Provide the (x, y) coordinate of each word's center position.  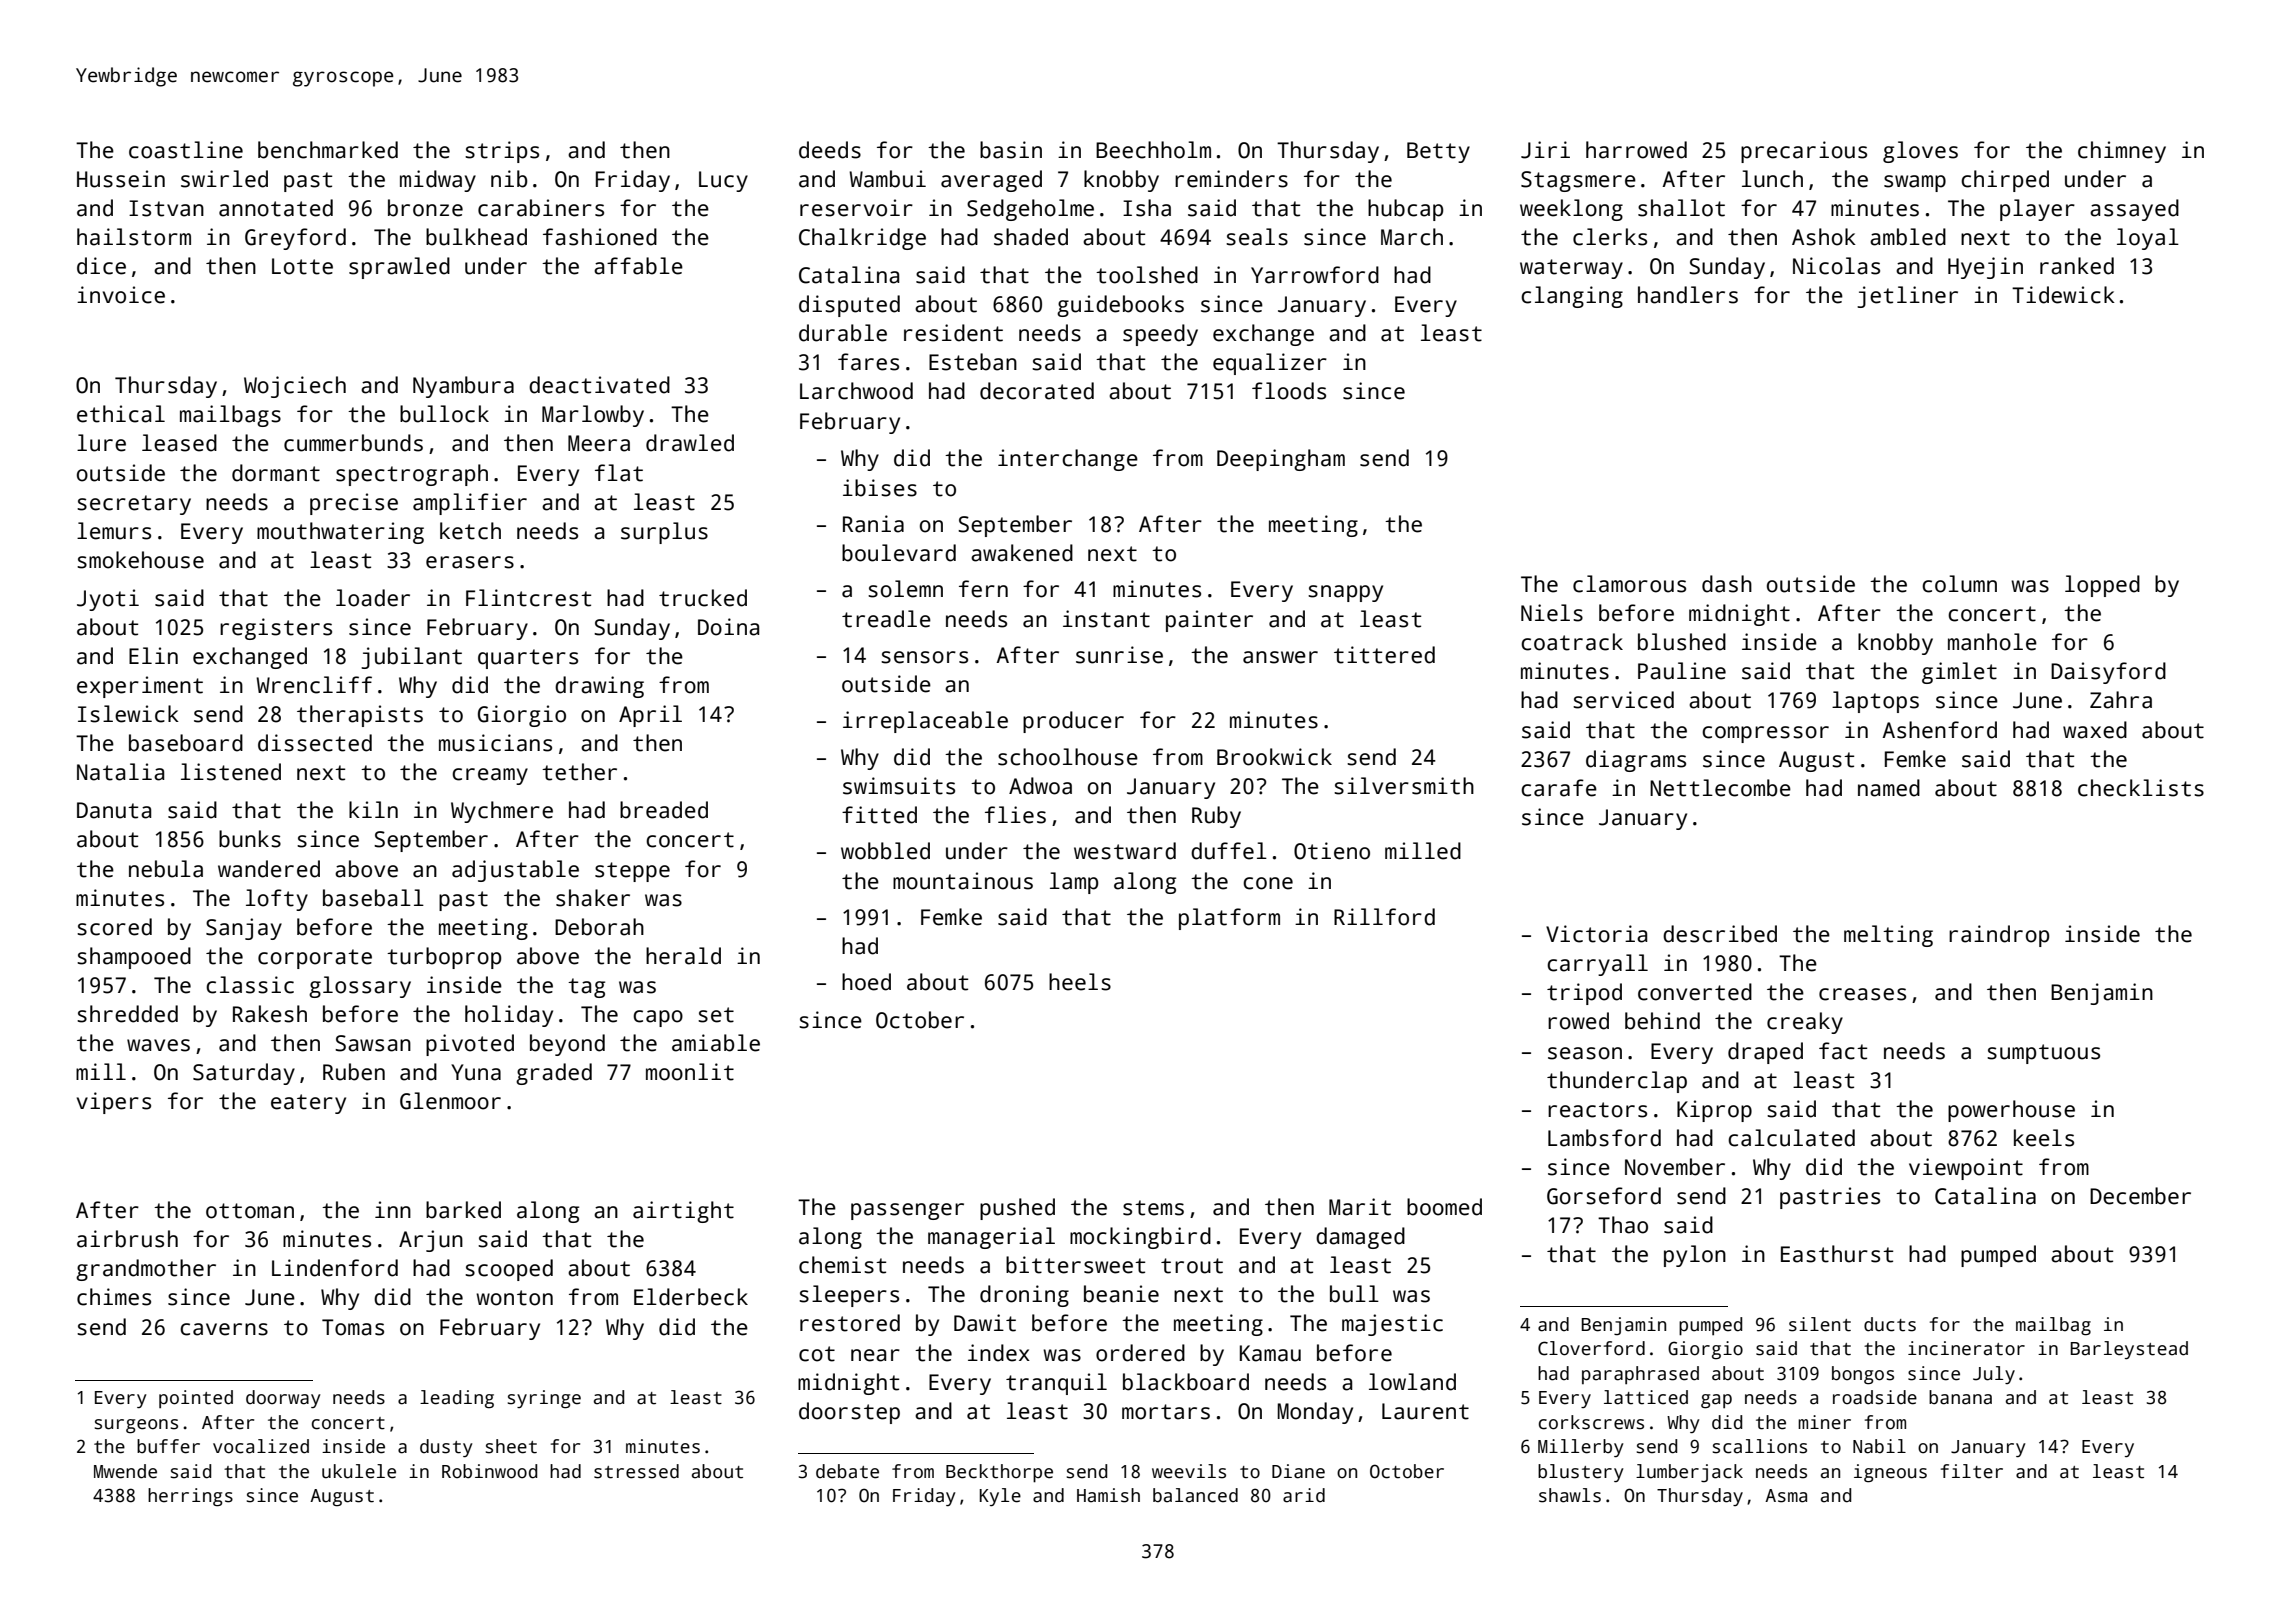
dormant (276, 473)
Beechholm (1153, 150)
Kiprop (1714, 1111)
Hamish (1108, 1495)
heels (1080, 982)
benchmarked (328, 150)
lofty (277, 900)
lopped (2102, 586)
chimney (2122, 152)
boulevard (899, 553)
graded (554, 1074)
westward (1125, 851)
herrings (190, 1497)
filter (1972, 1471)
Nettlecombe (1720, 788)
